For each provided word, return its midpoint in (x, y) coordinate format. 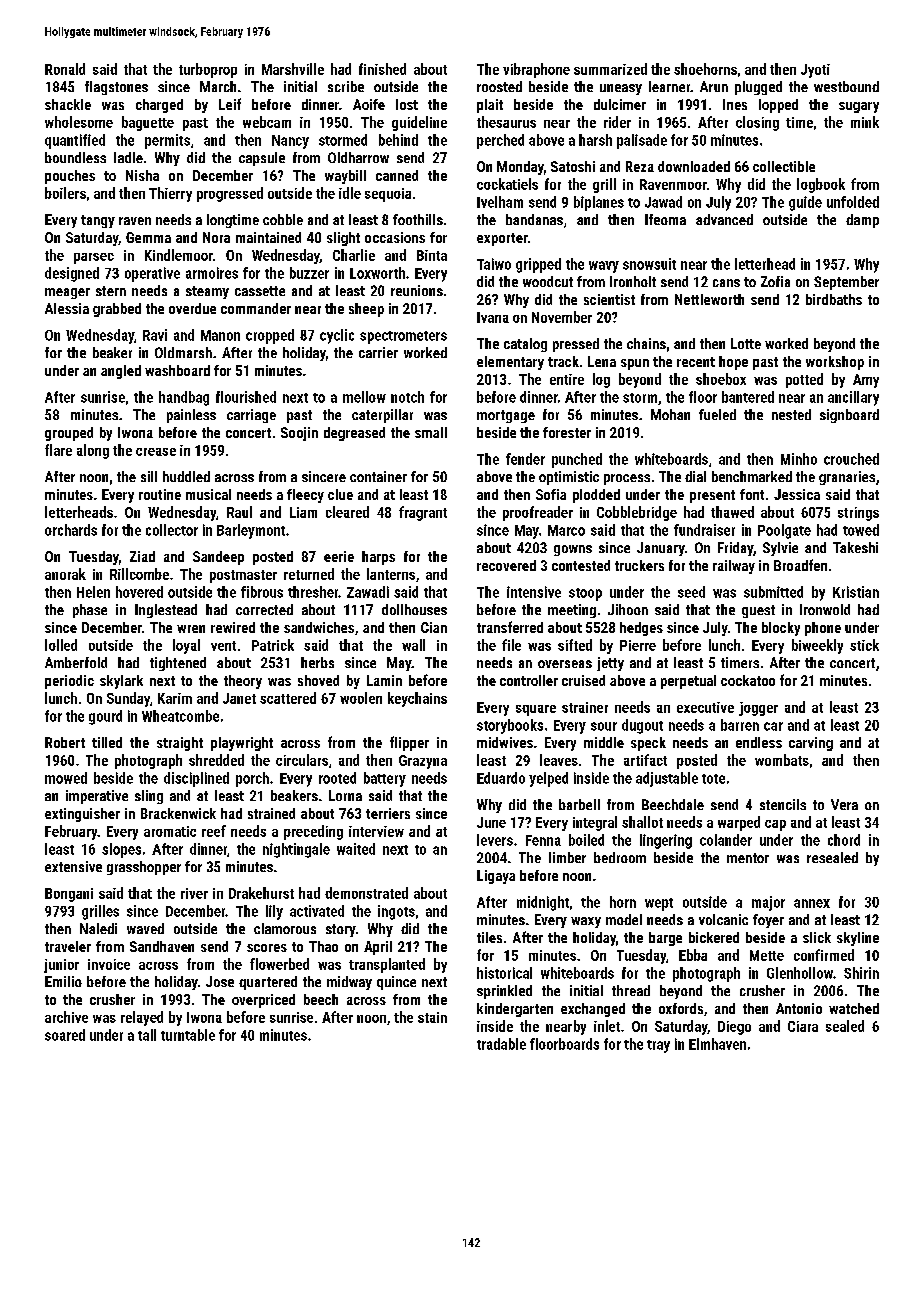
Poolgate (784, 531)
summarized (610, 69)
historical (504, 973)
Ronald (65, 69)
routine (160, 494)
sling (149, 797)
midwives (505, 742)
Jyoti (815, 71)
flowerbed (279, 964)
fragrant (423, 513)
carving (811, 744)
